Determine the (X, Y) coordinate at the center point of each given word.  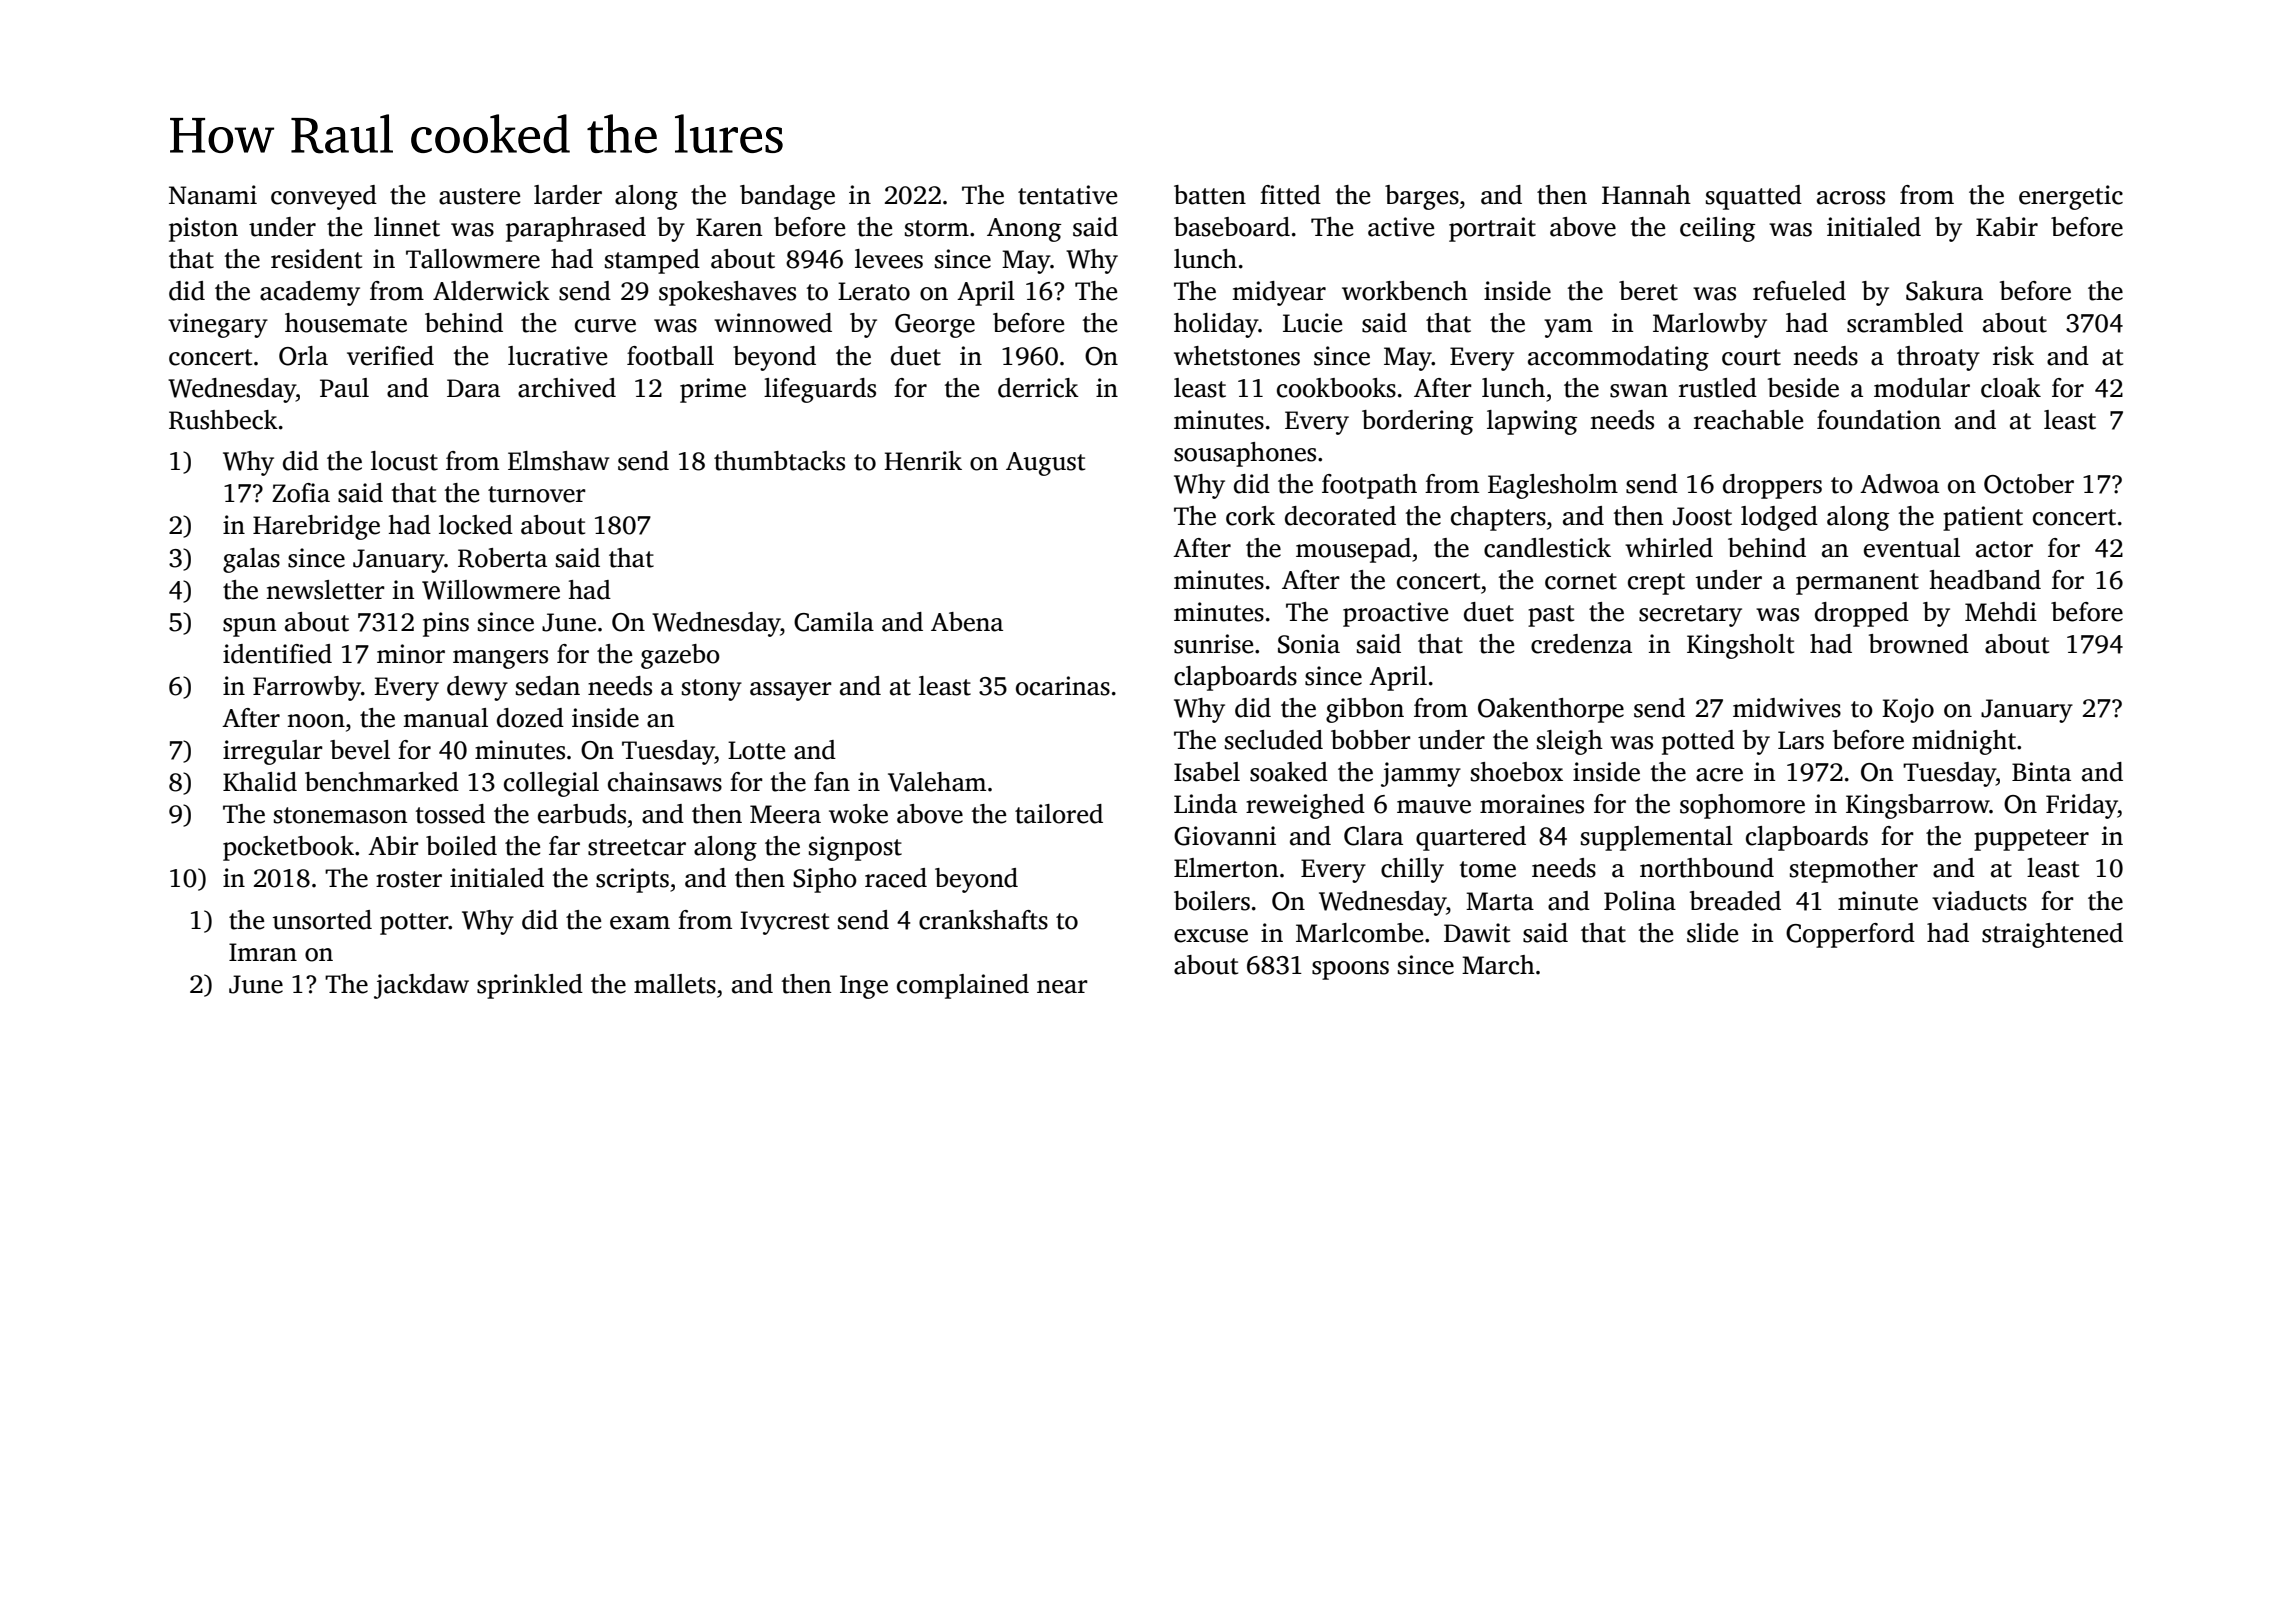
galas (251, 560)
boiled (461, 846)
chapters (1498, 518)
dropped (1862, 614)
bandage (787, 197)
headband (1985, 580)
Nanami (213, 195)
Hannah (1646, 195)
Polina (1640, 901)
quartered (1471, 838)
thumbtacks (779, 461)
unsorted (322, 920)
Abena (967, 622)
